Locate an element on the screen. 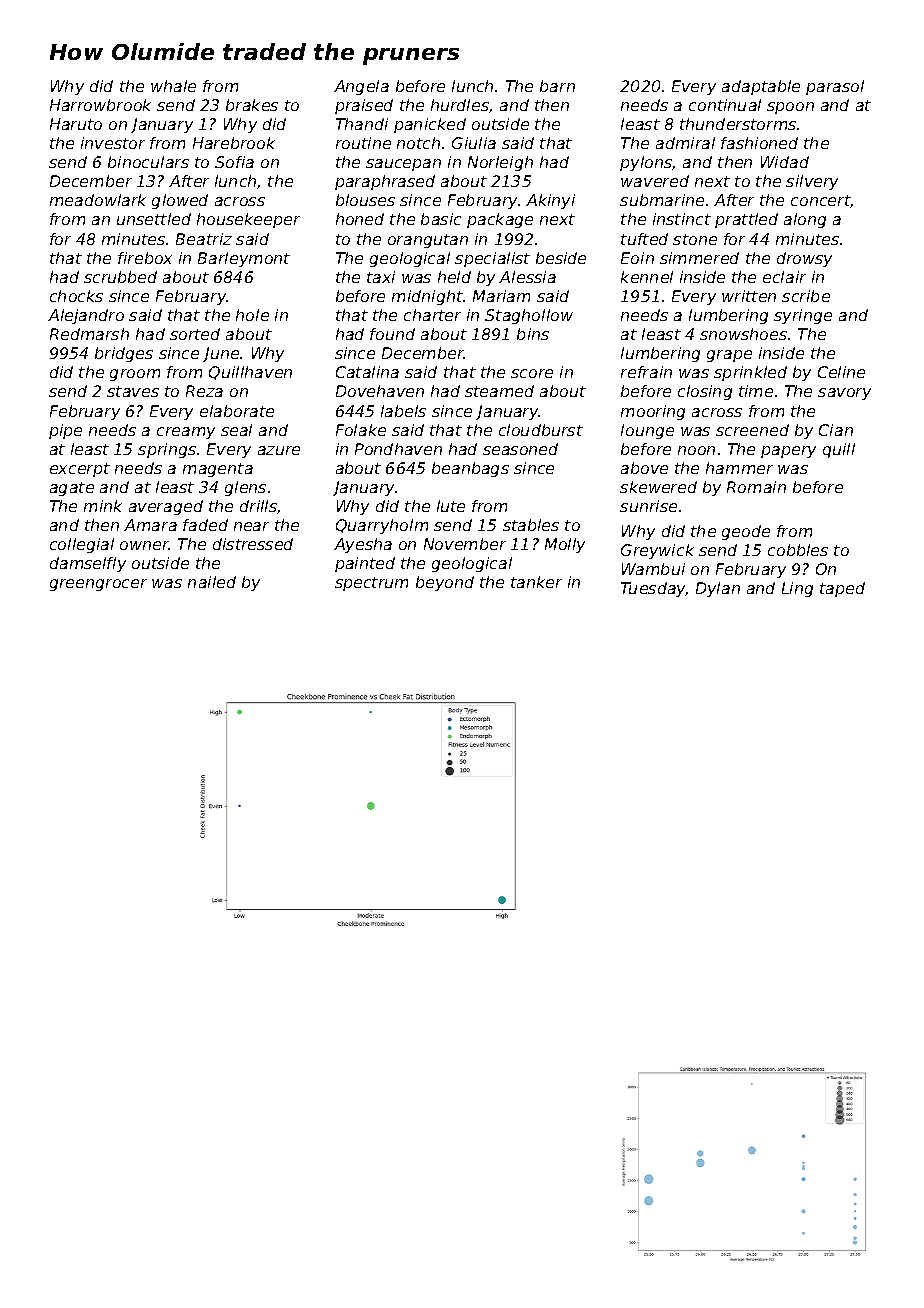 Image resolution: width=924 pixels, height=1308 pixels. bridges is located at coordinates (124, 354).
